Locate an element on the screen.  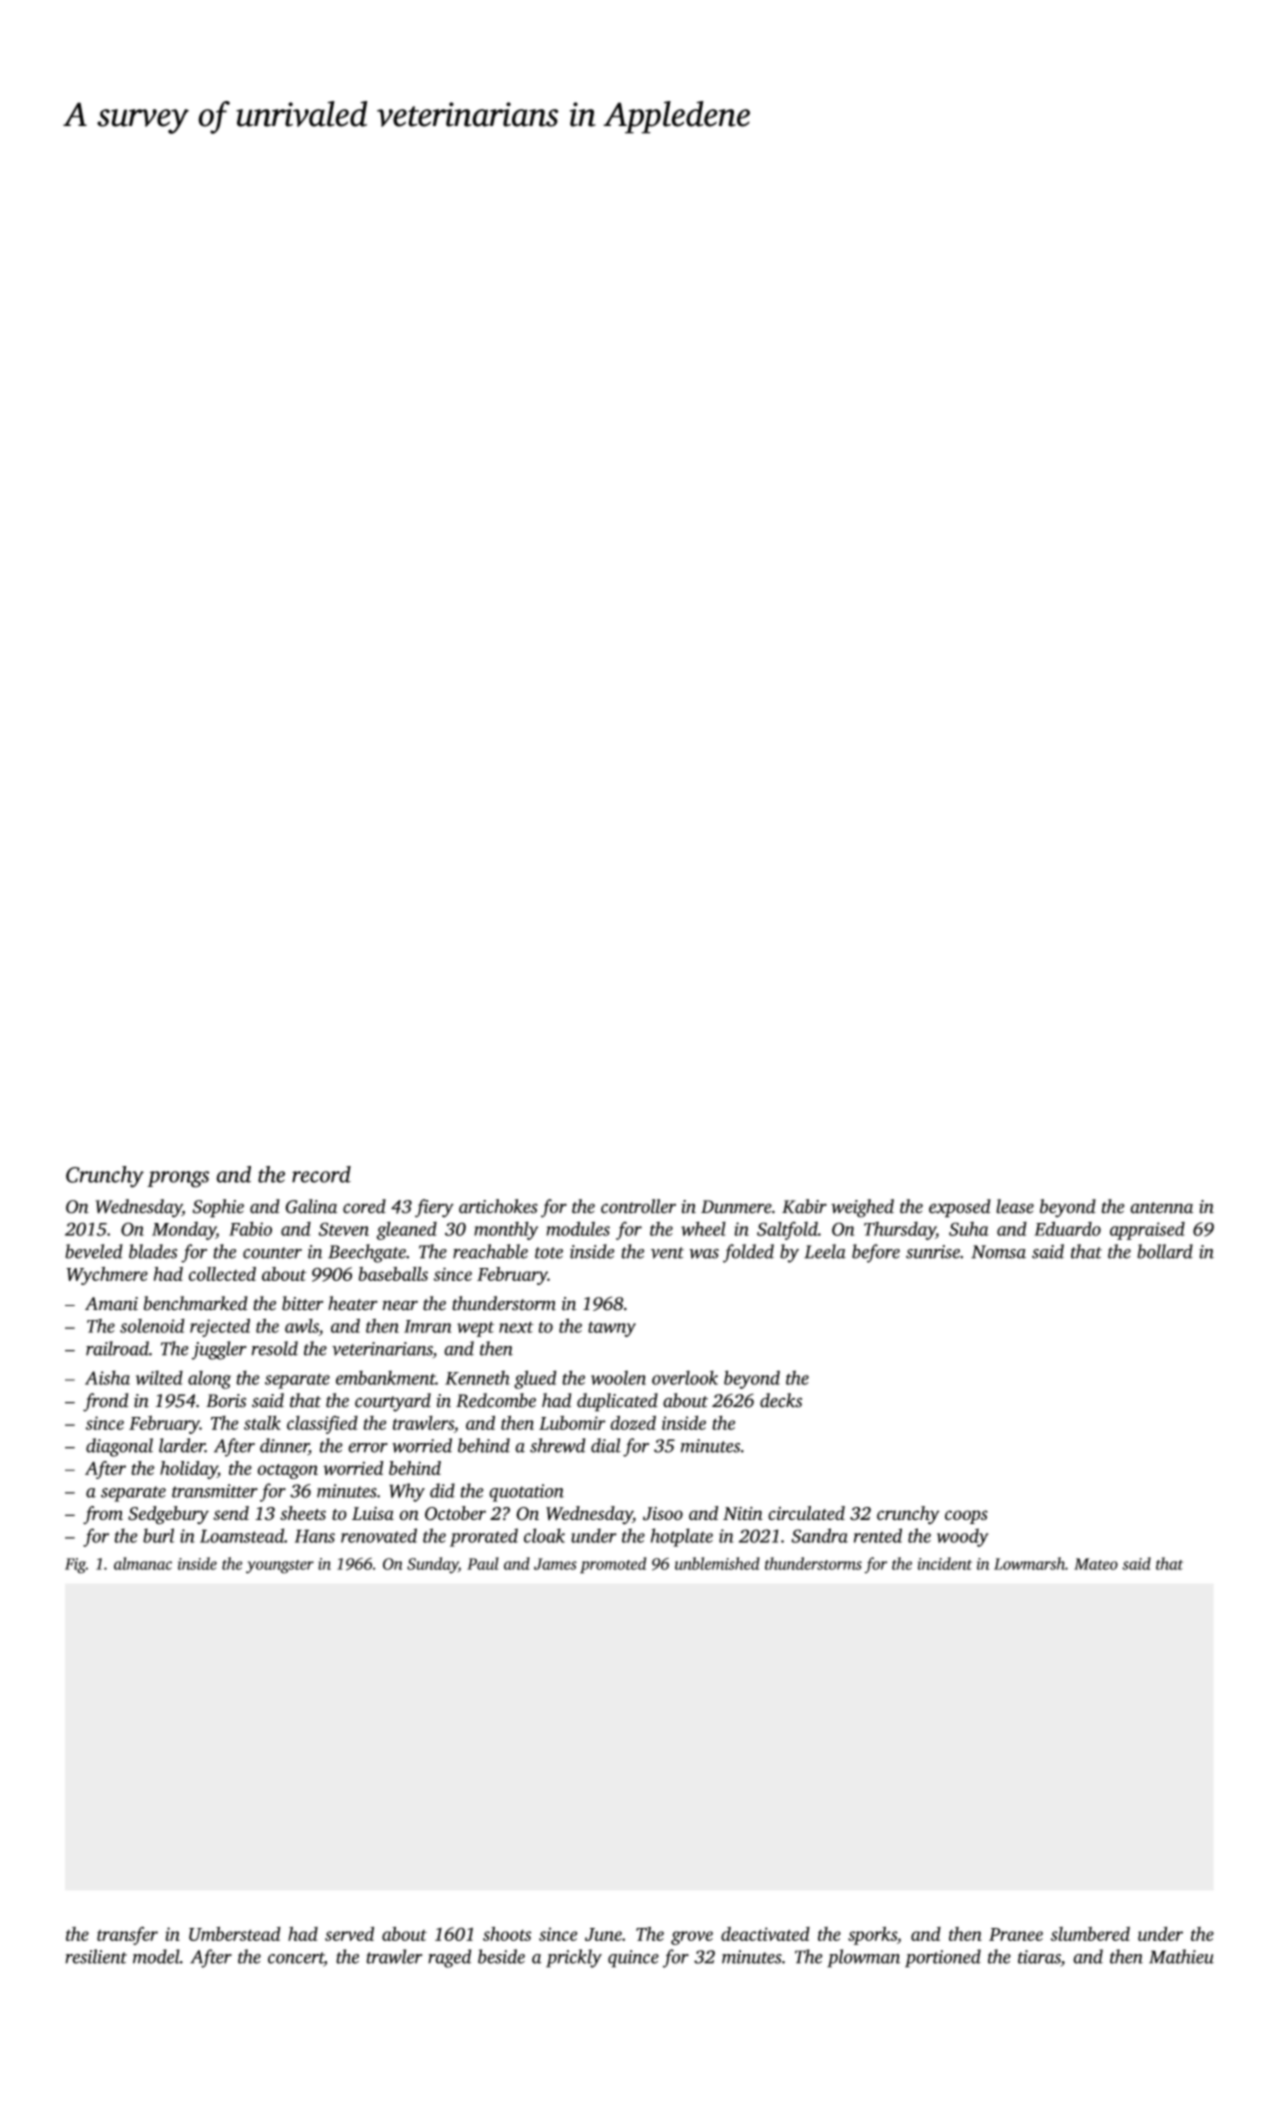
Dunmere is located at coordinates (736, 1207).
